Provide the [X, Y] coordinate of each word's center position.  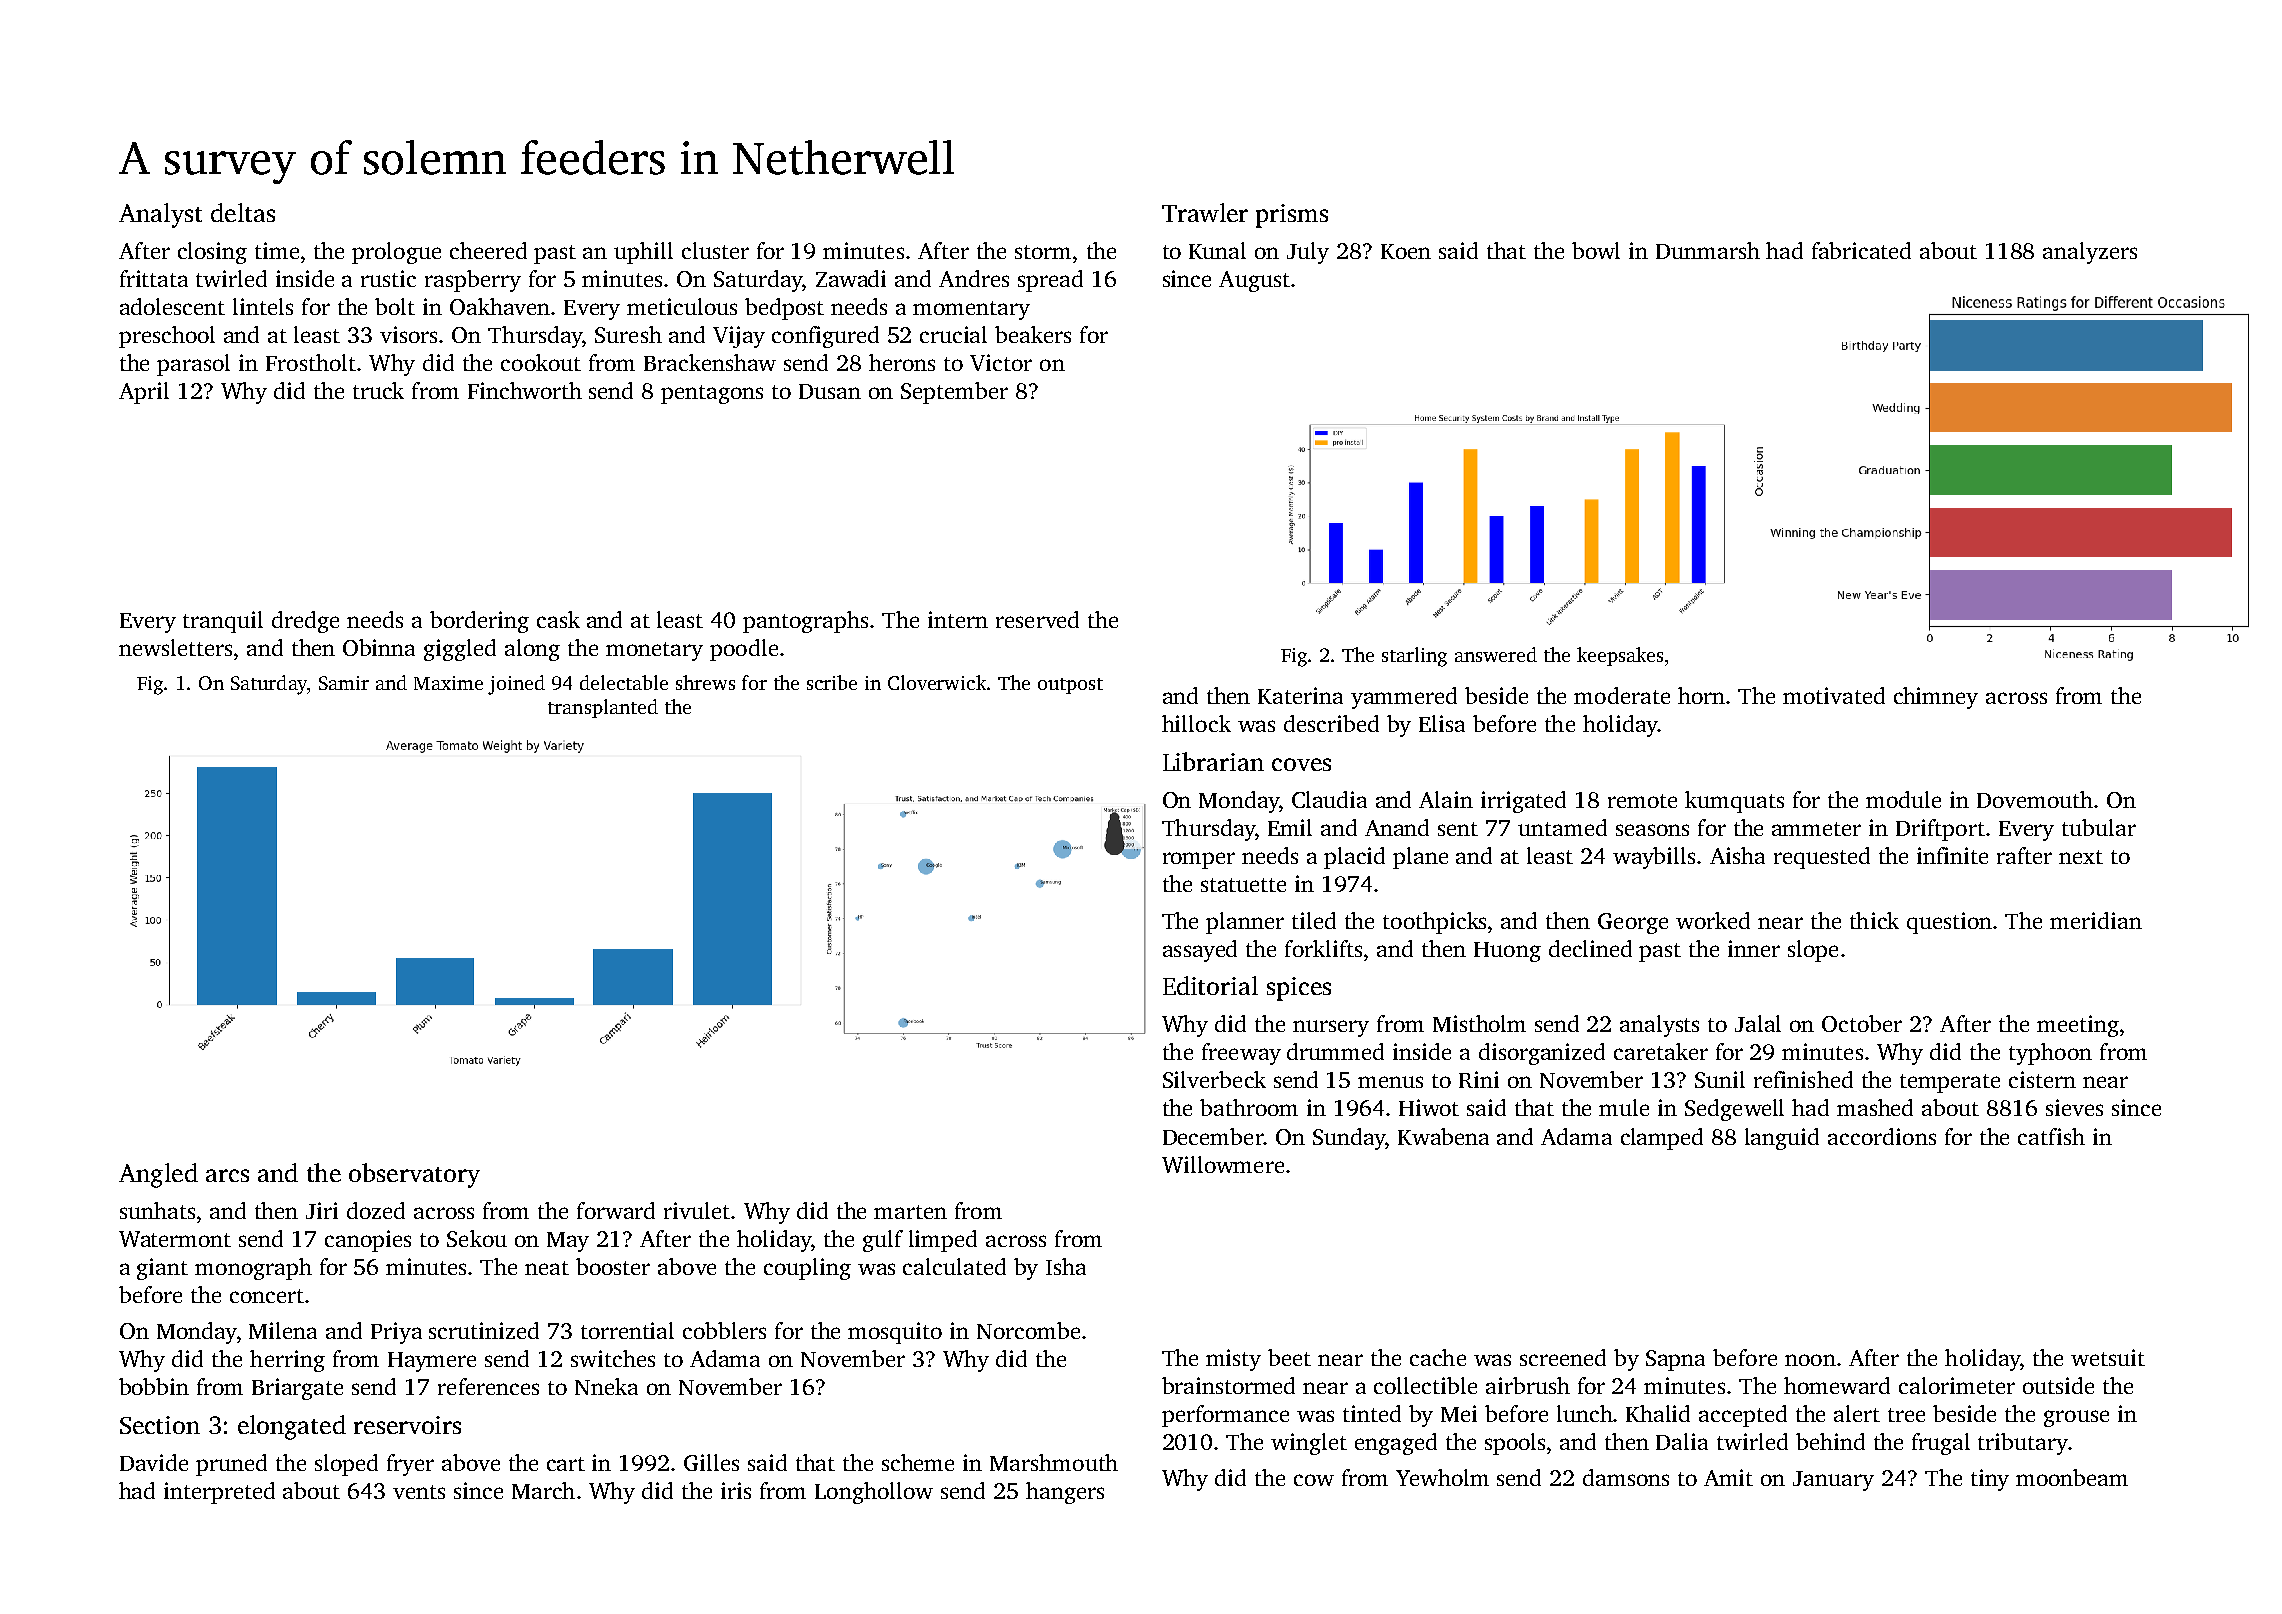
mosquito [895, 1333]
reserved [1037, 619]
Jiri [322, 1210]
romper [1199, 860]
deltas [243, 212]
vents [419, 1492]
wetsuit [2108, 1357]
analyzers [2090, 253]
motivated [1834, 695]
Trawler [1205, 212]
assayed [1200, 951]
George [1633, 923]
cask [558, 619]
